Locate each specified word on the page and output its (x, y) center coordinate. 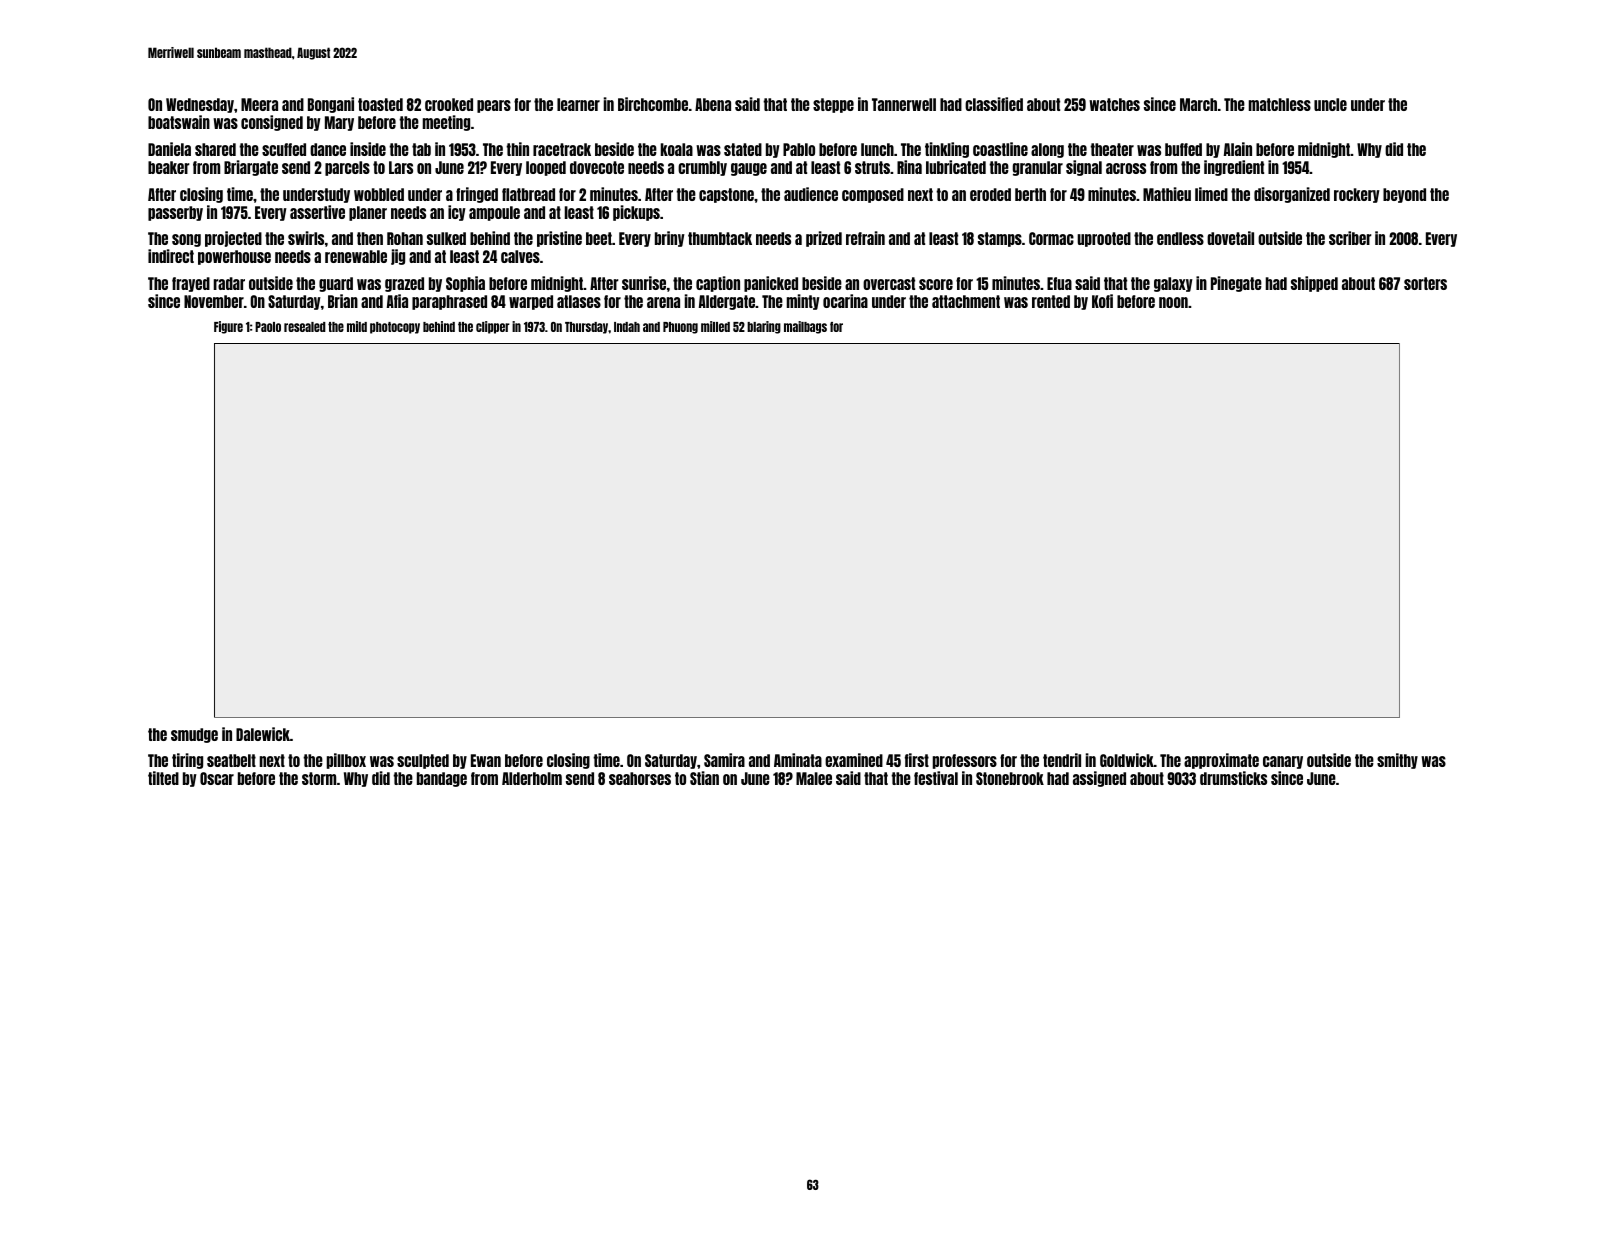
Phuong (680, 328)
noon (1173, 302)
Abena (713, 104)
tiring (187, 761)
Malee (814, 778)
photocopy (395, 328)
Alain (1238, 149)
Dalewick (263, 734)
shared (215, 149)
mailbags (805, 327)
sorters (1425, 283)
